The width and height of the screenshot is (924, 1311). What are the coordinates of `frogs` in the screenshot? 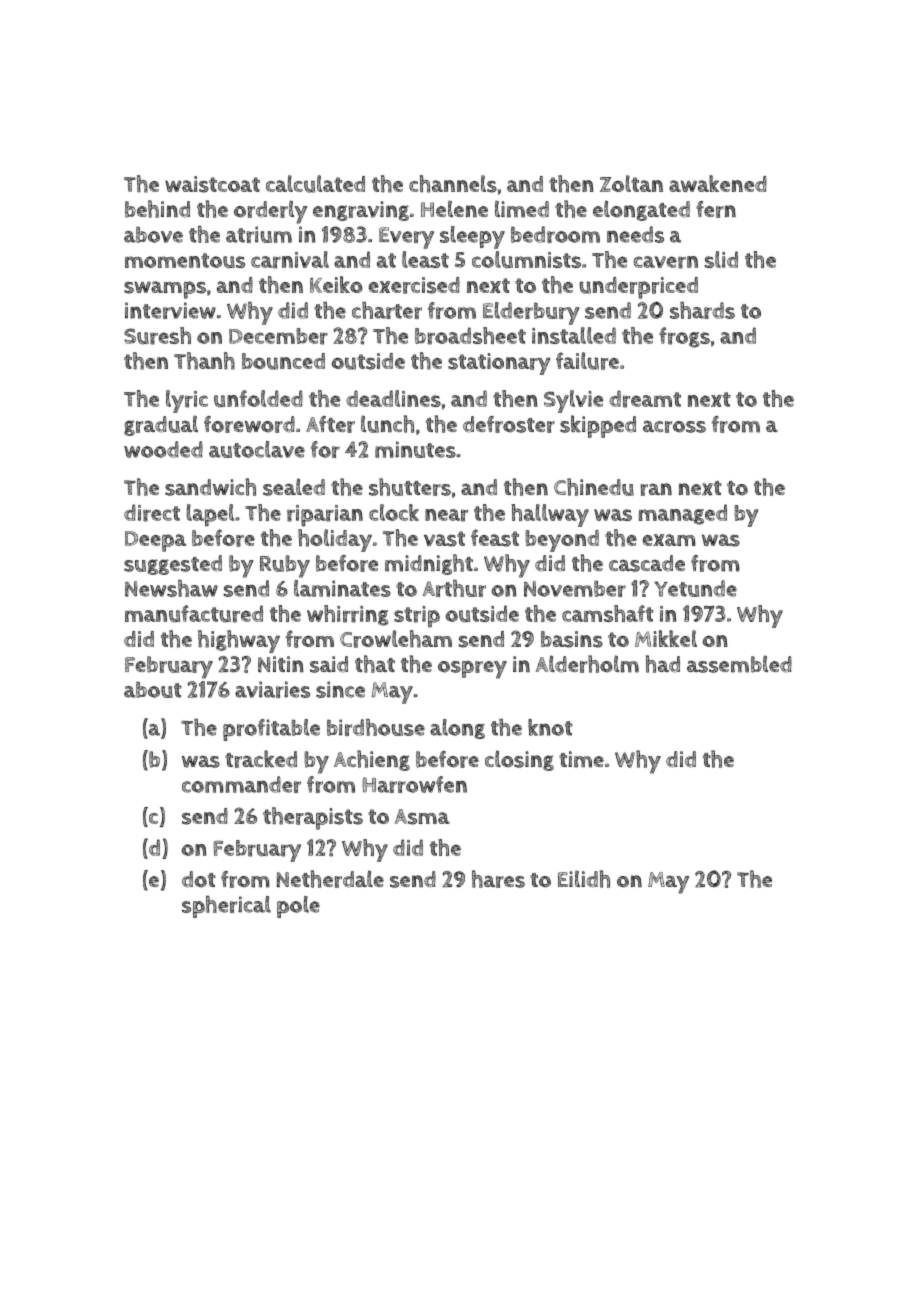 It's located at (684, 337).
